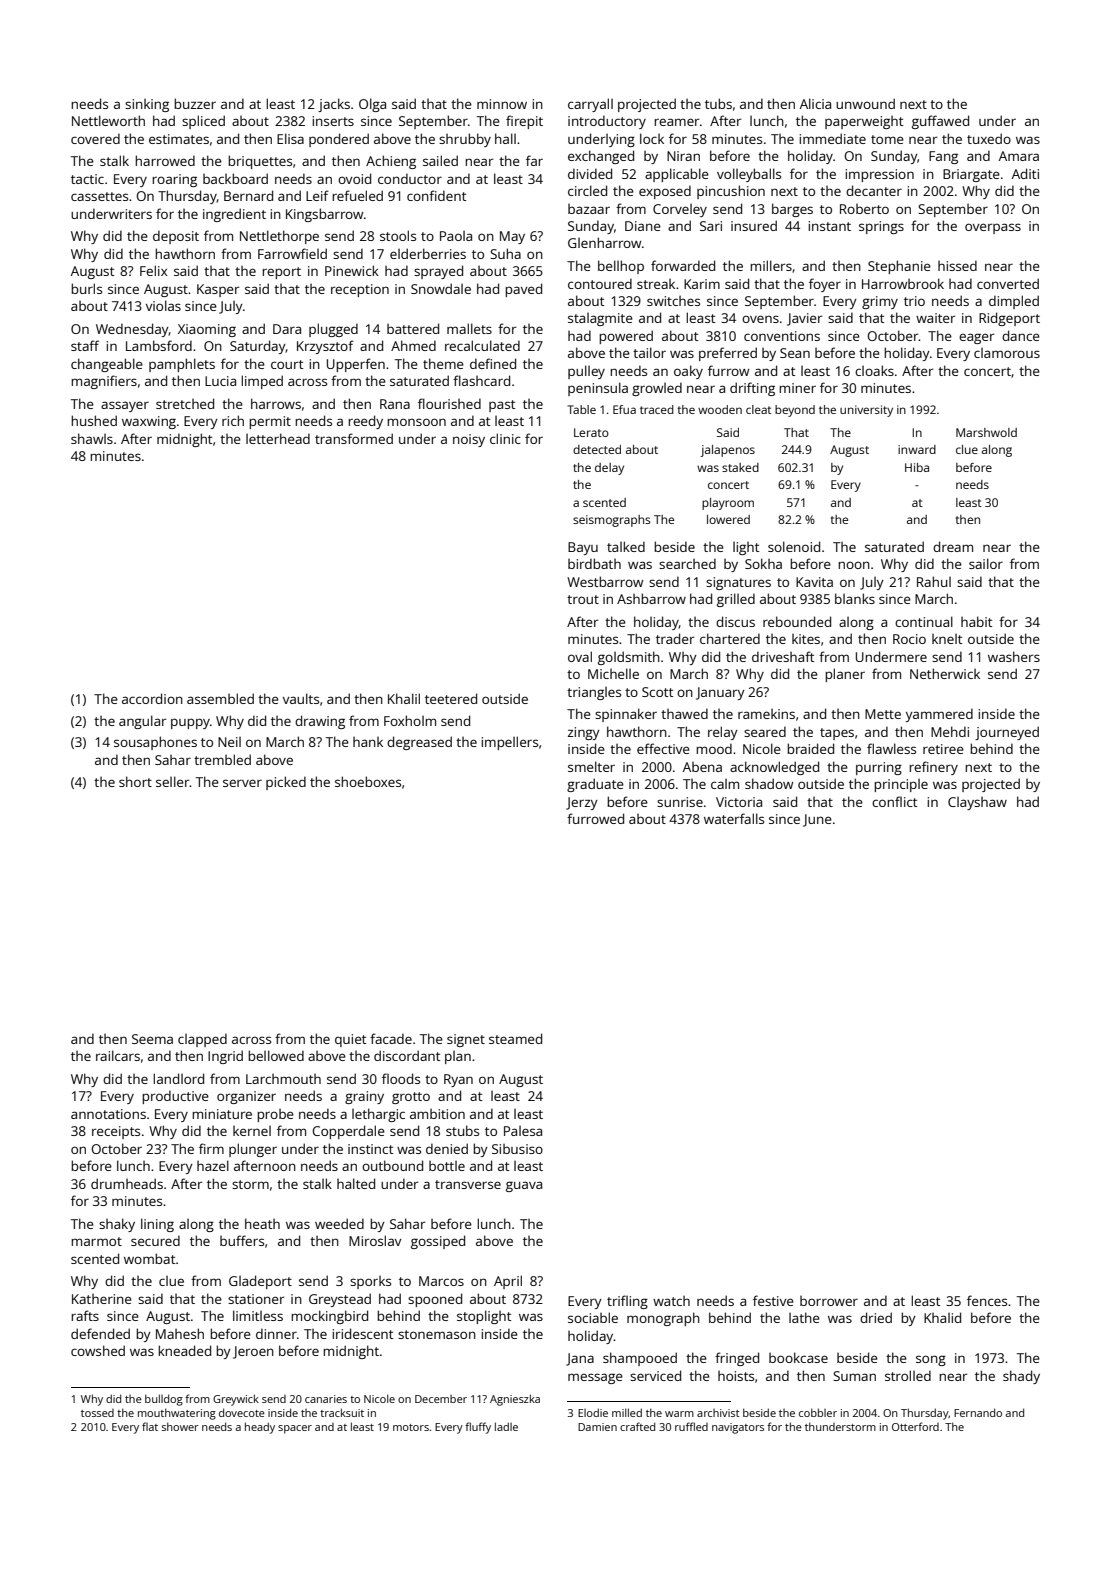 The height and width of the screenshot is (1571, 1111). What do you see at coordinates (295, 1429) in the screenshot?
I see `spacer` at bounding box center [295, 1429].
